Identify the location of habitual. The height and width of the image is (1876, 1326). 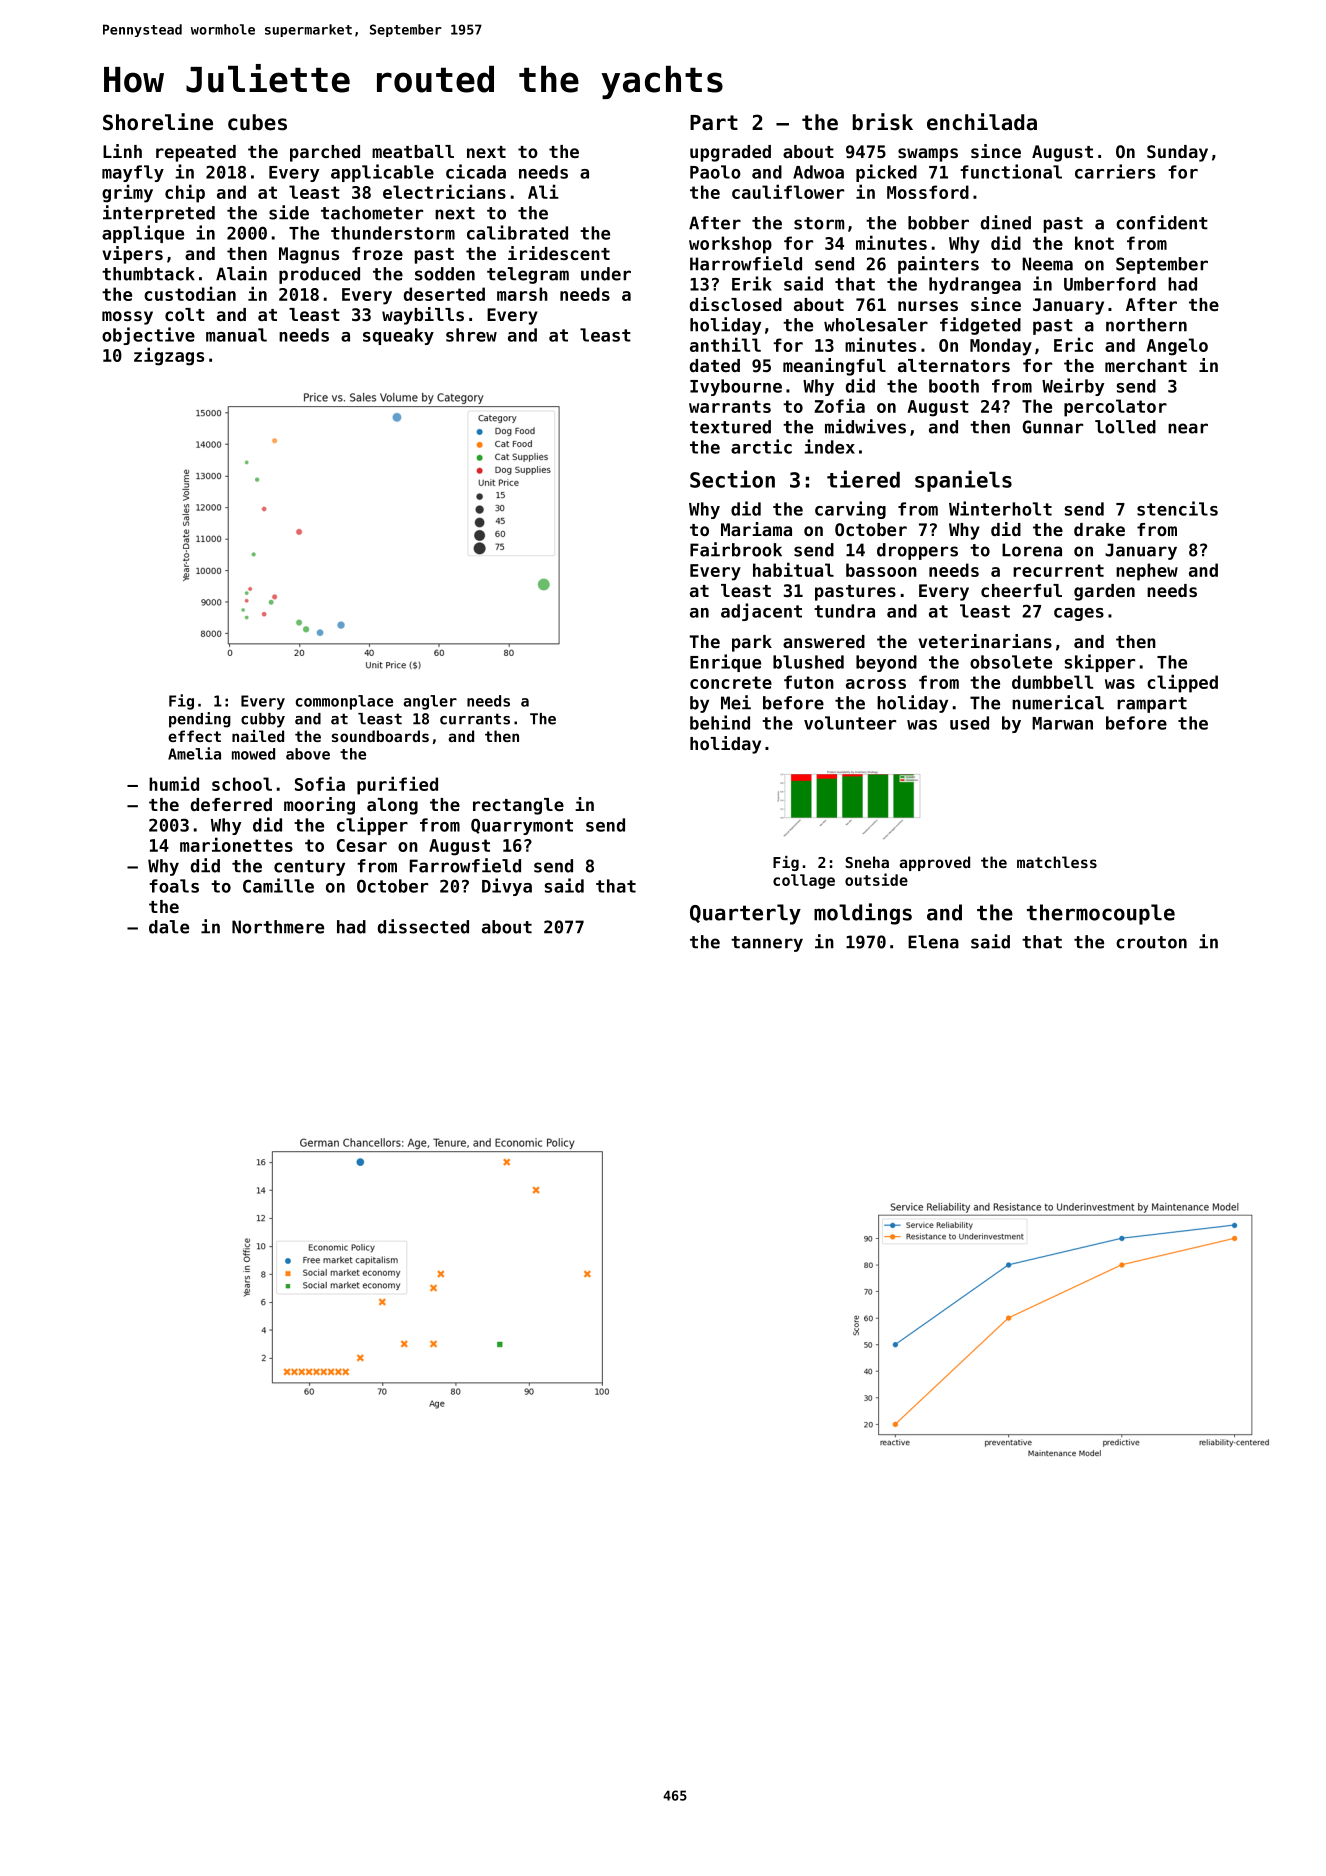
(793, 569).
